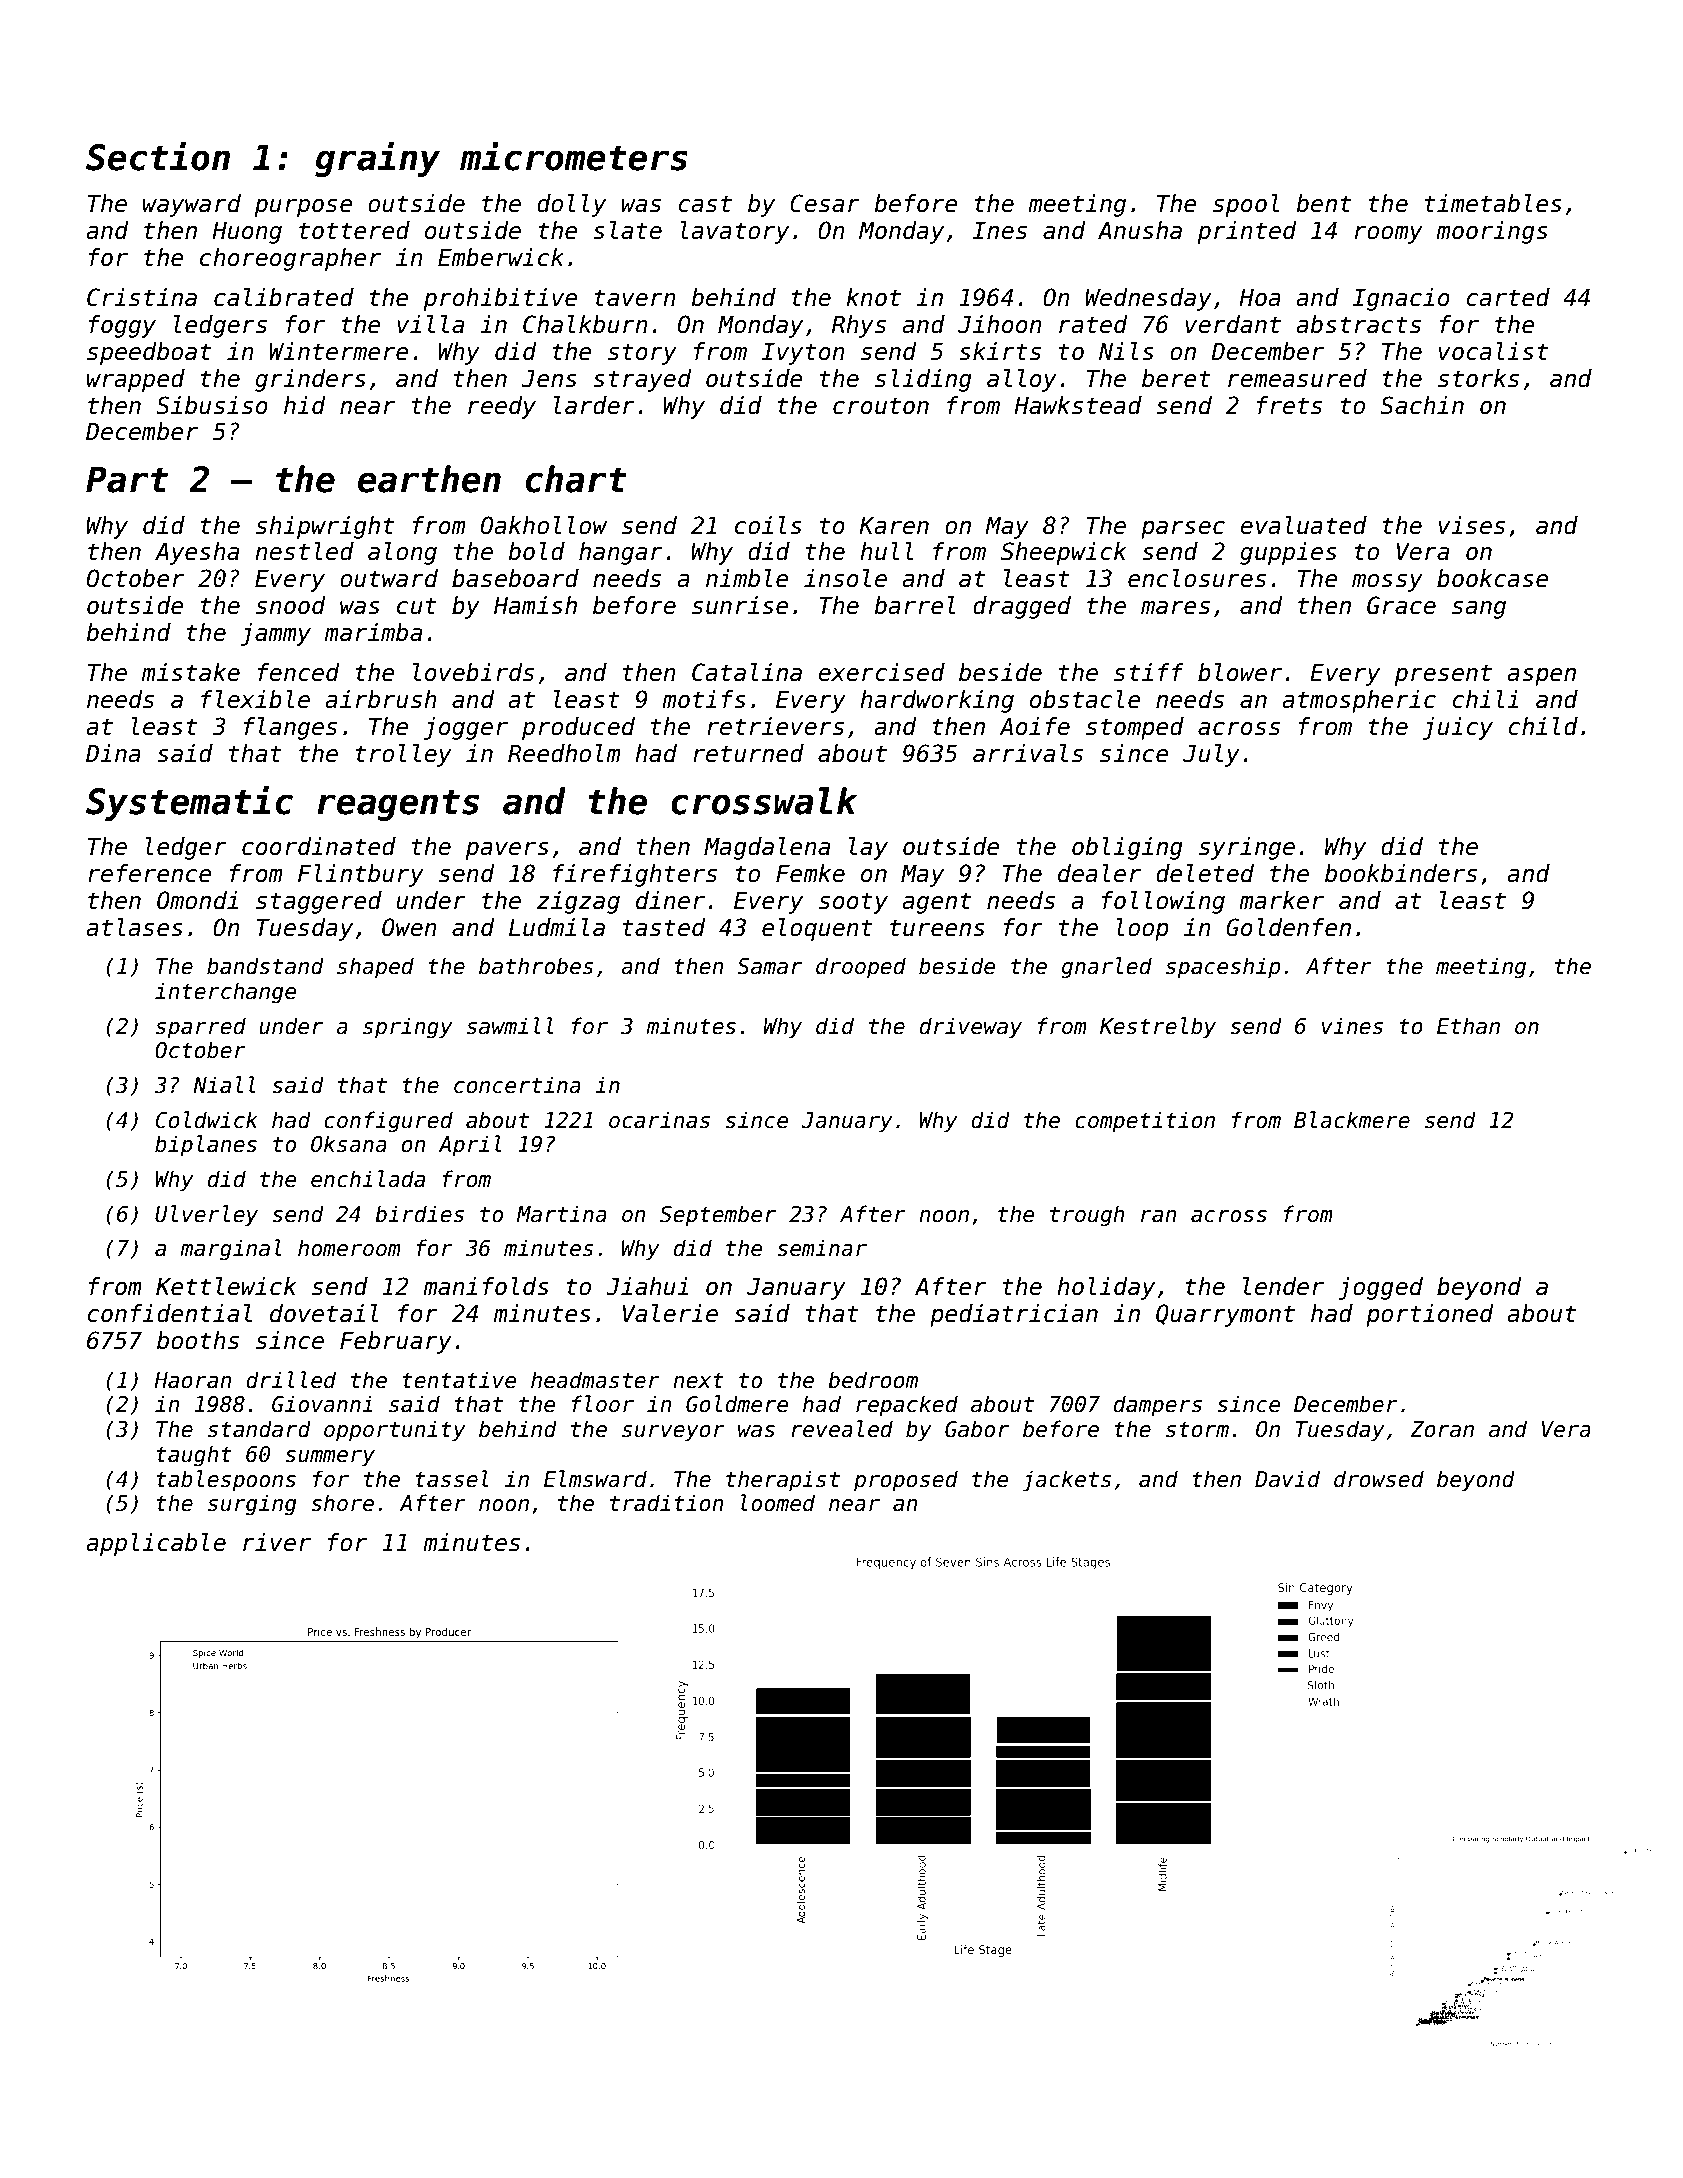 This screenshot has height=2178, width=1683. Describe the element at coordinates (277, 1542) in the screenshot. I see `river` at that location.
